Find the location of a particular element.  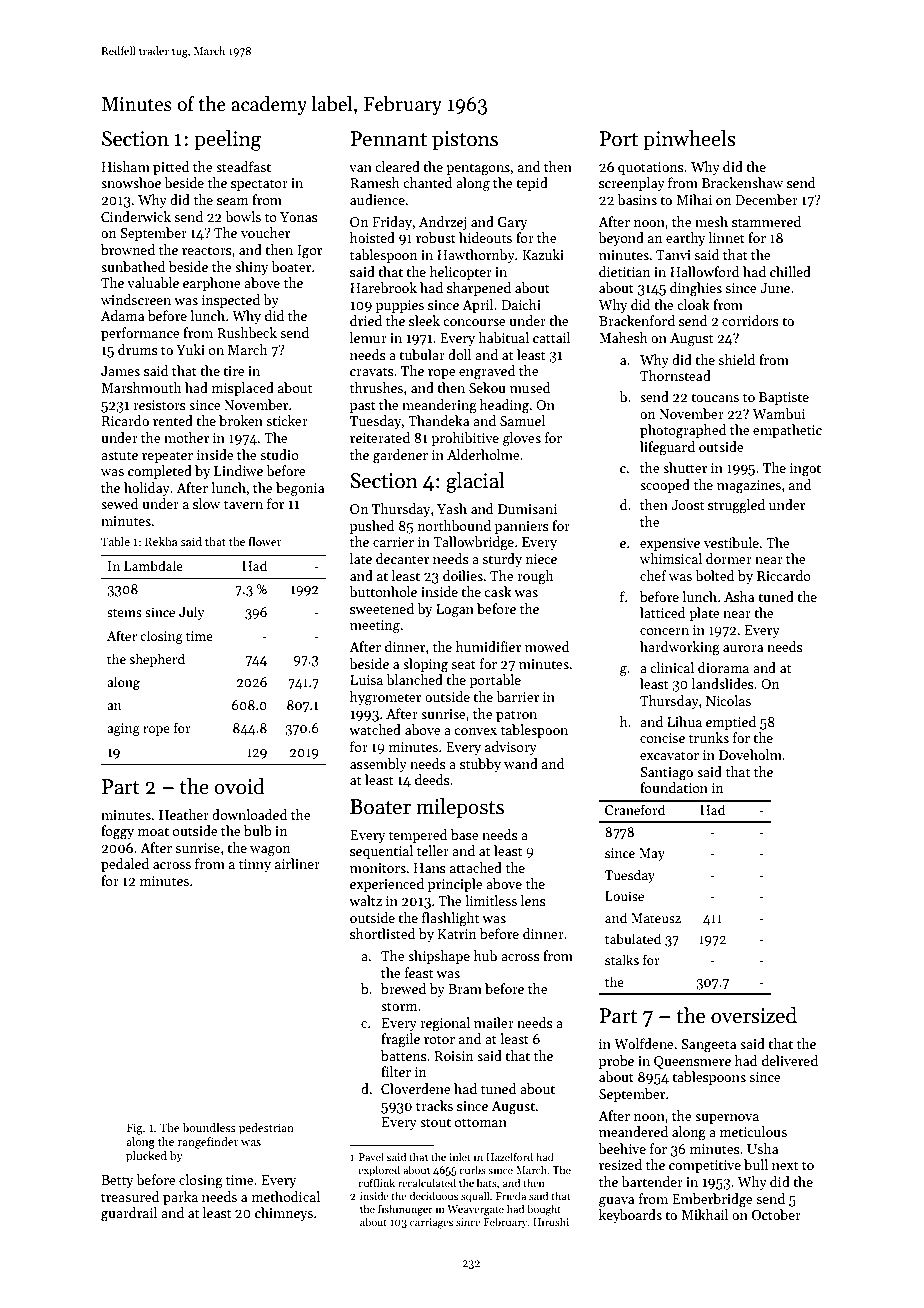

doilies is located at coordinates (463, 575).
